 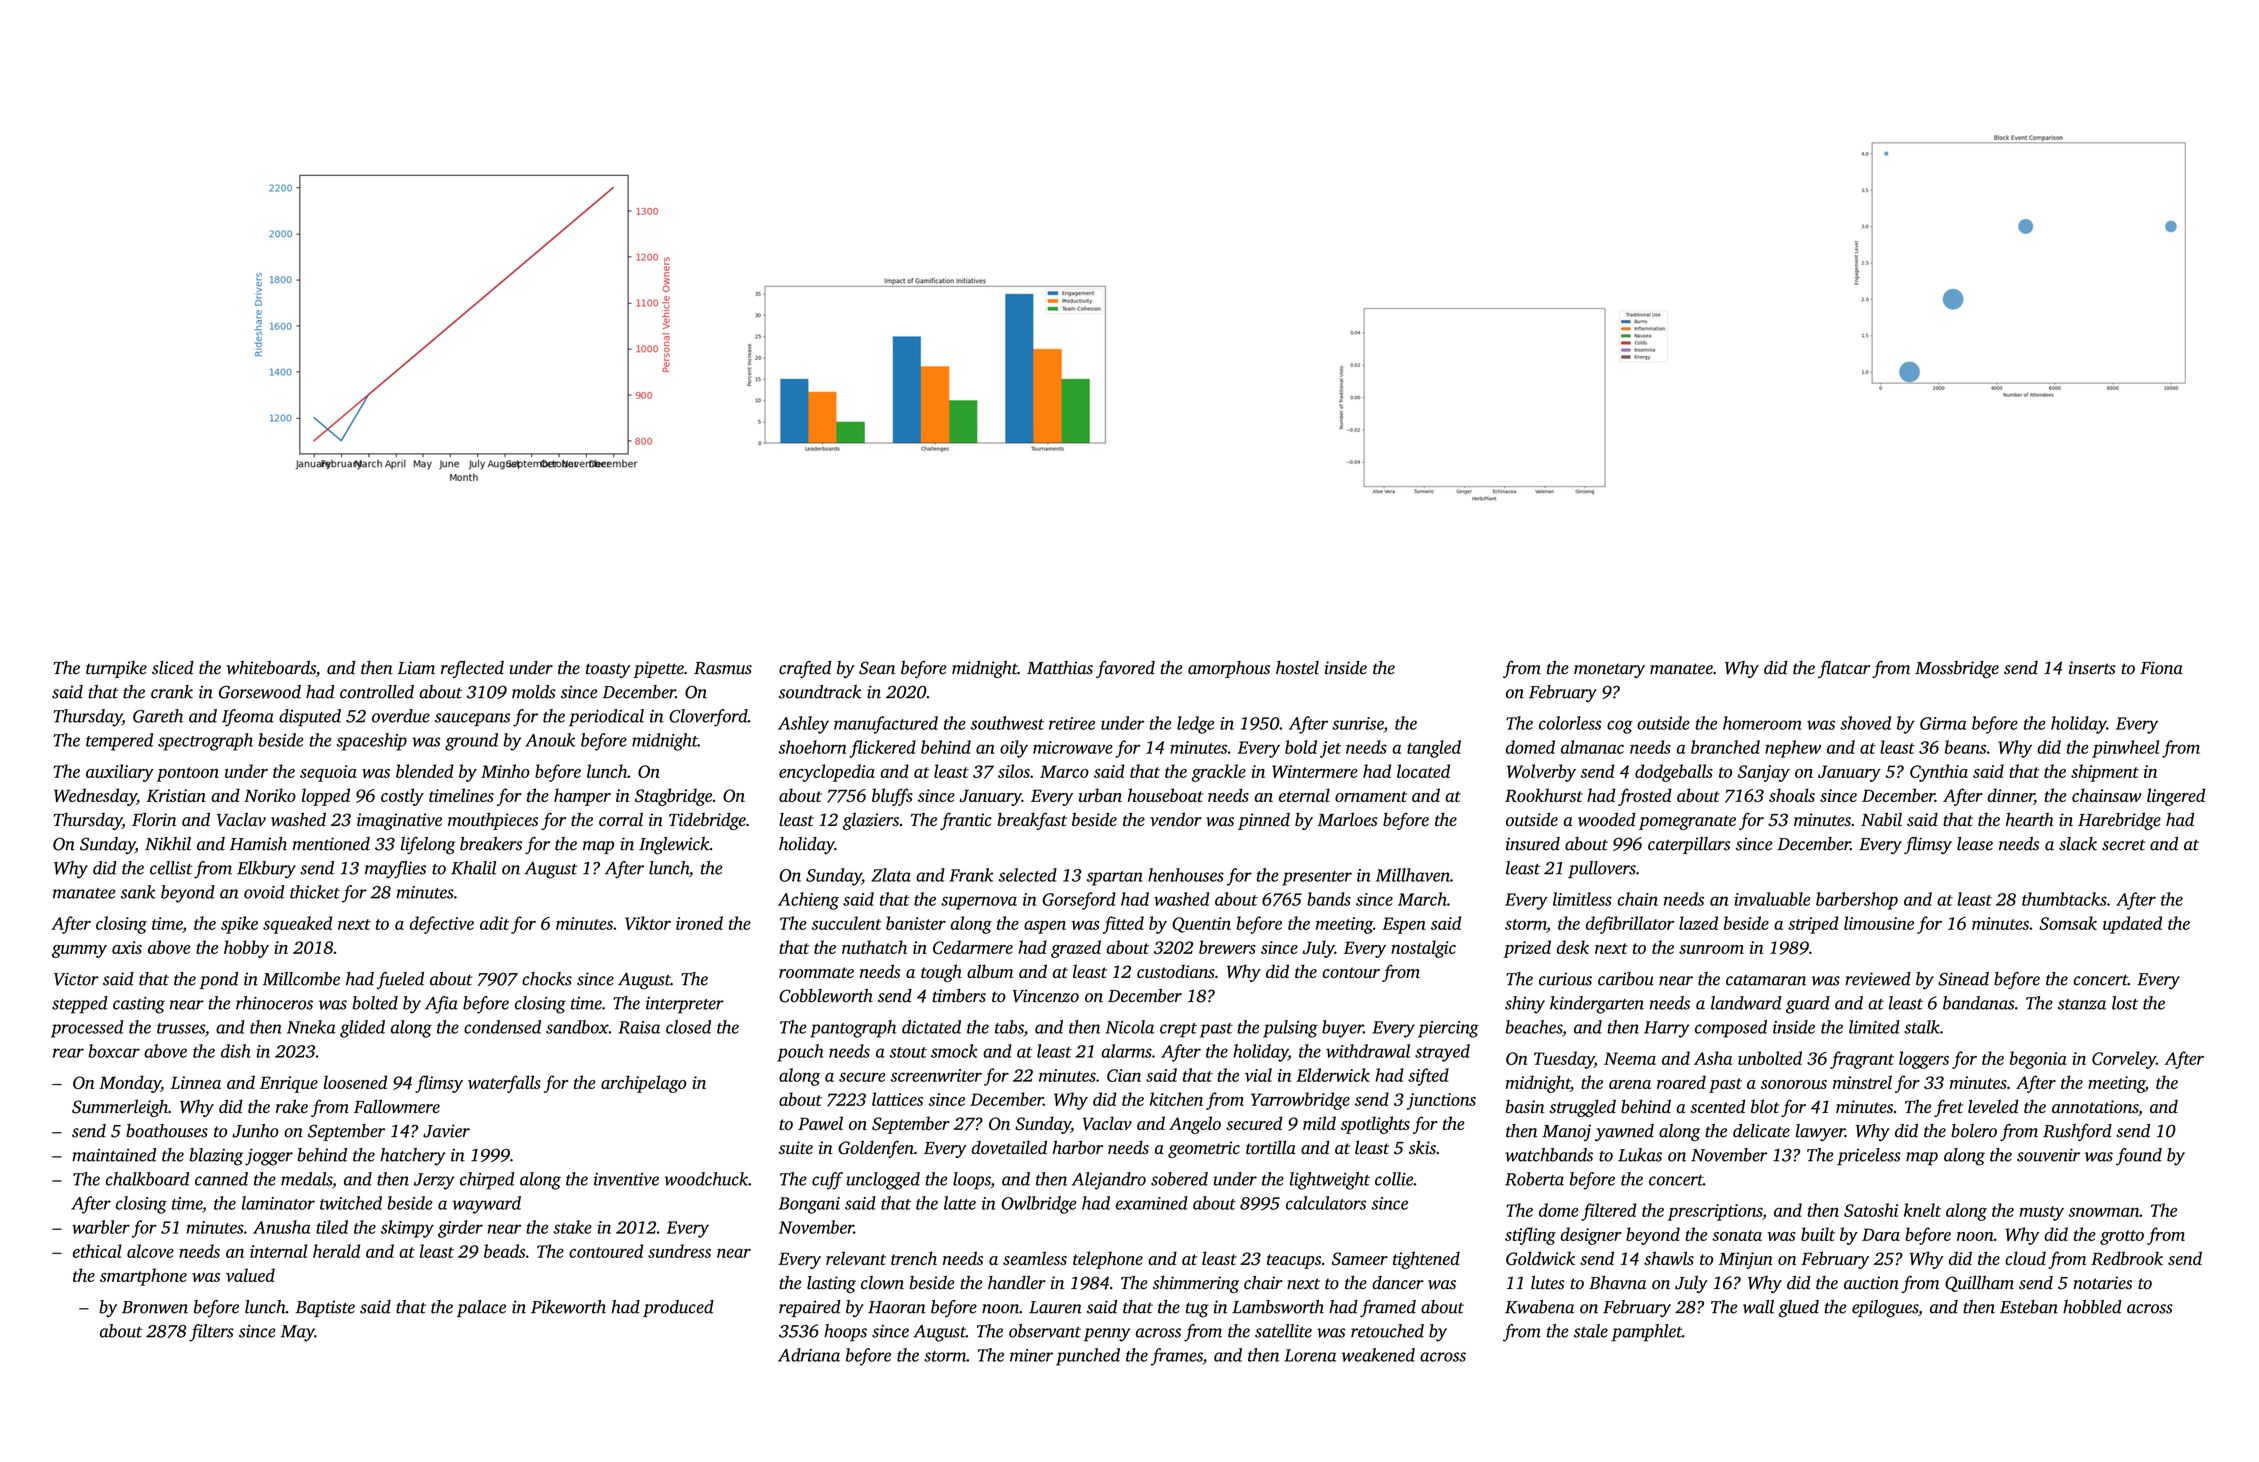 What do you see at coordinates (2041, 1213) in the screenshot?
I see `musty` at bounding box center [2041, 1213].
